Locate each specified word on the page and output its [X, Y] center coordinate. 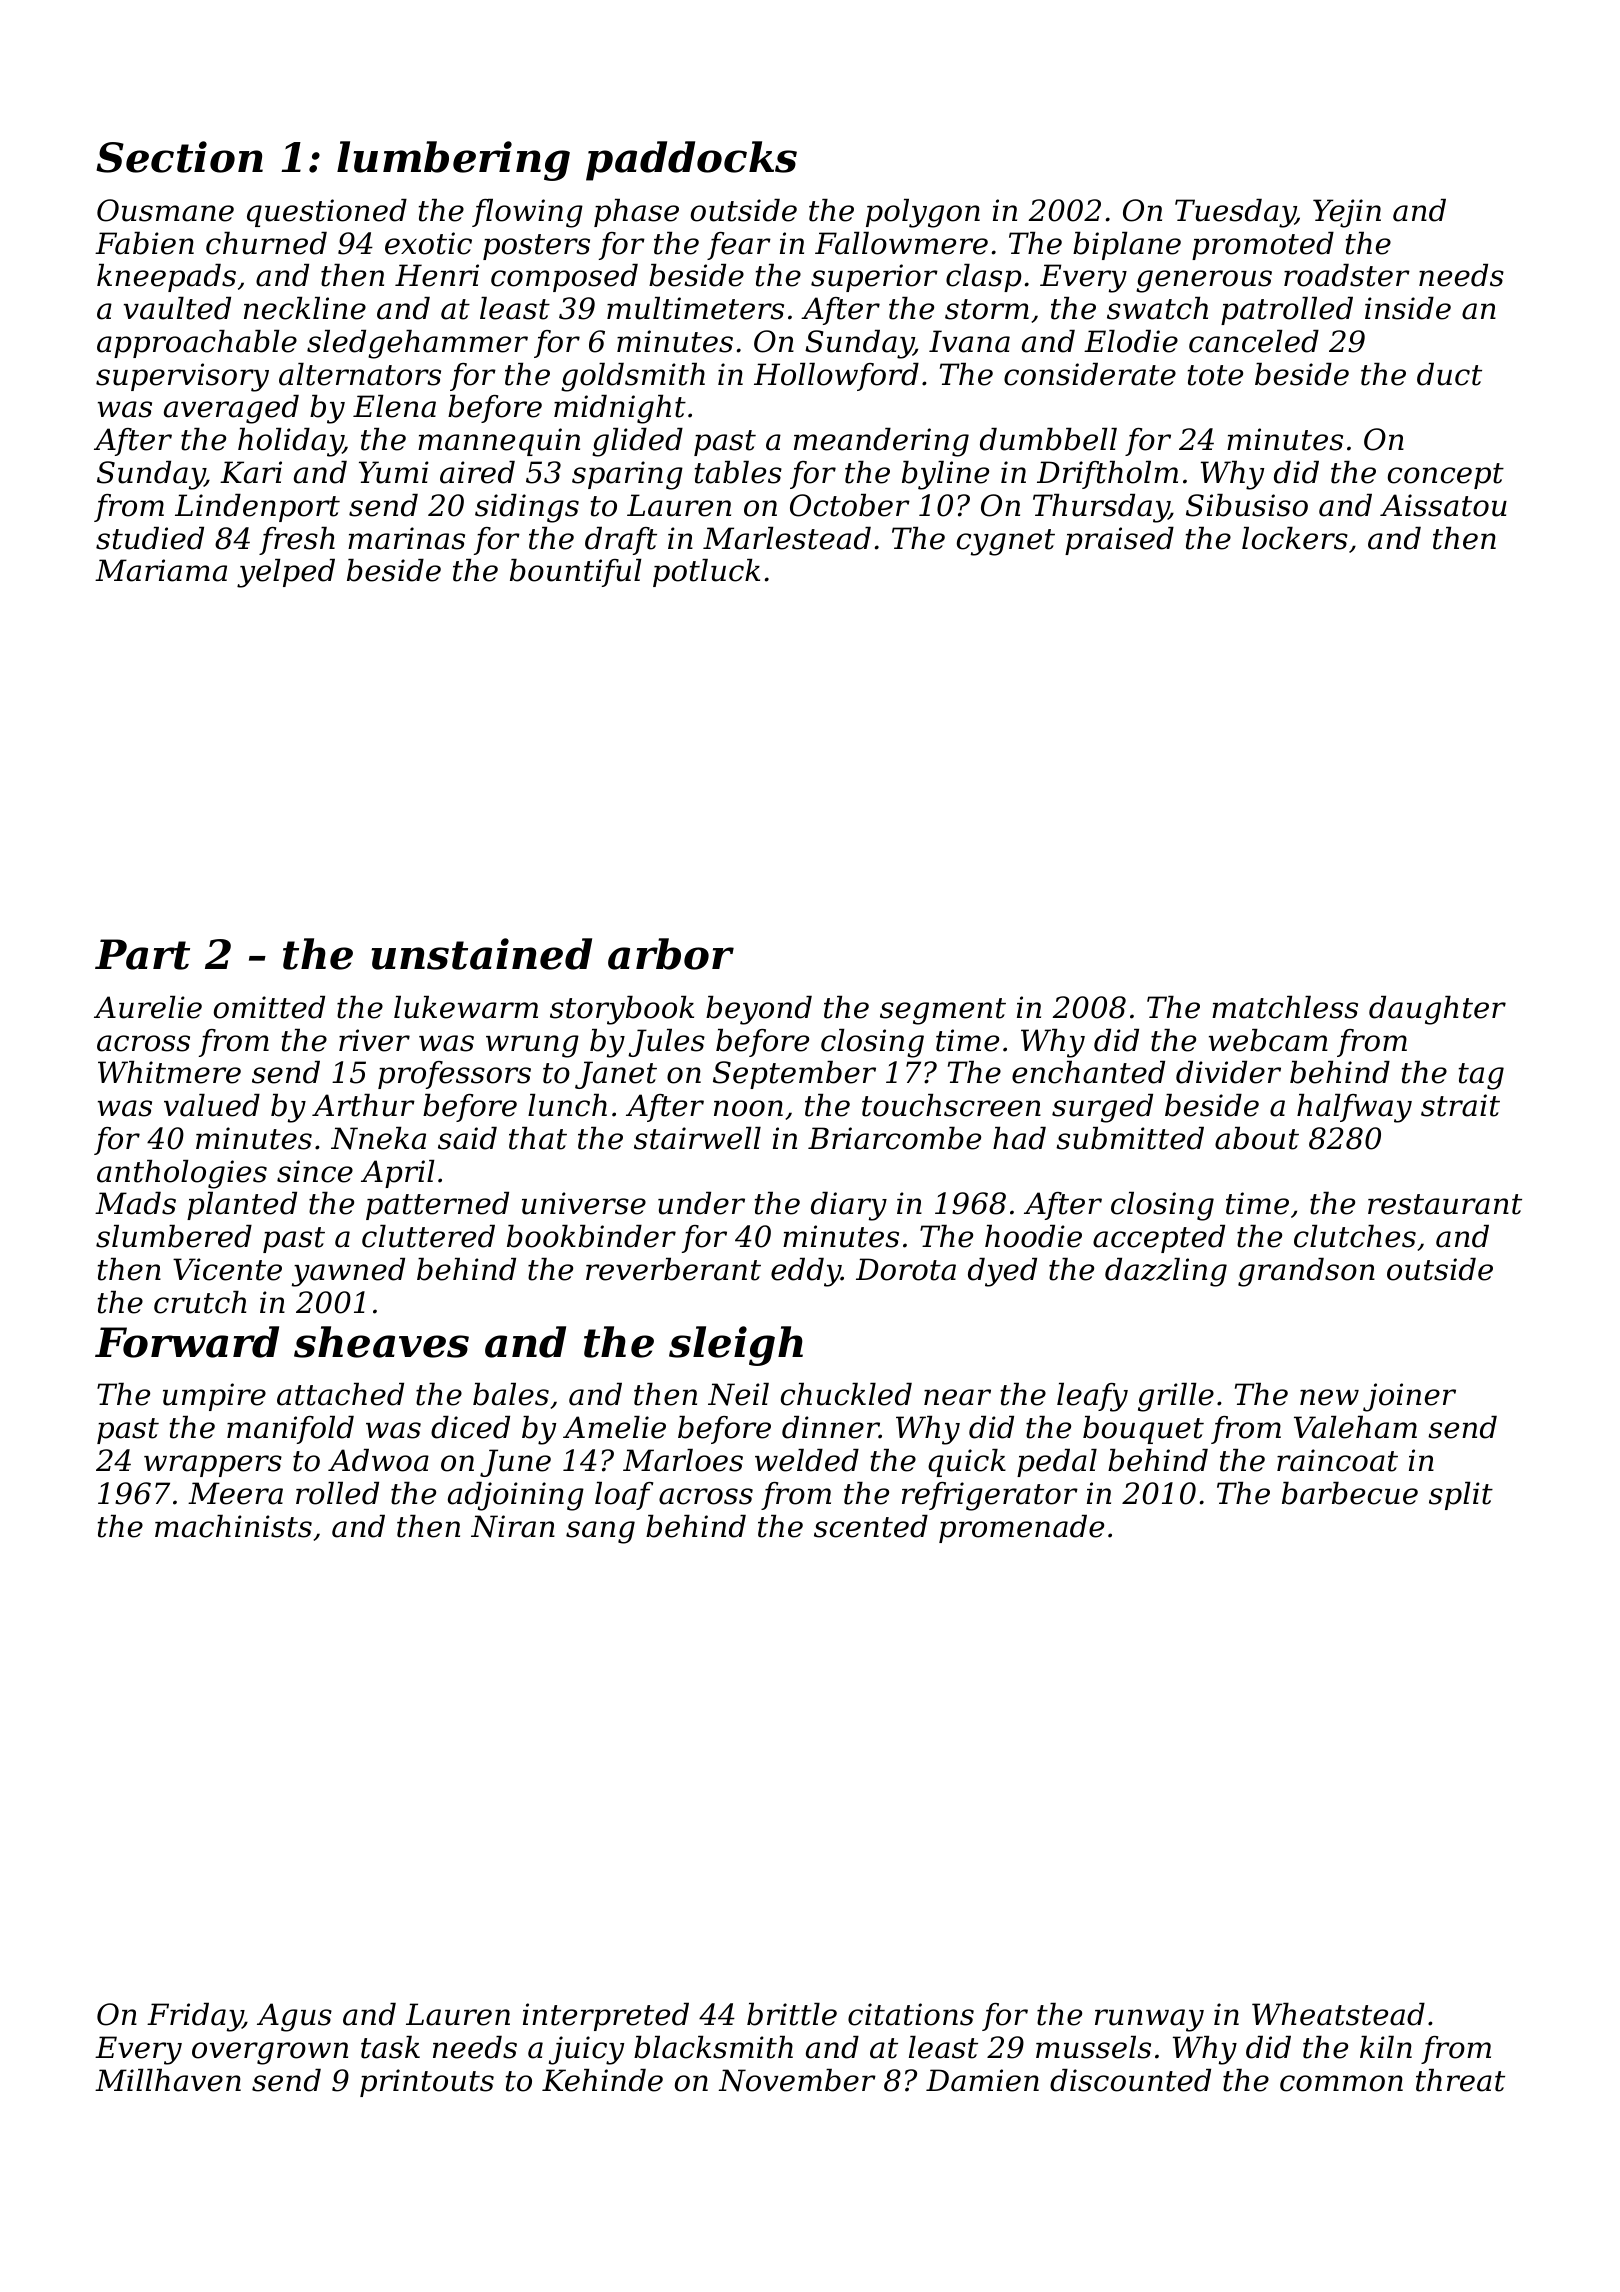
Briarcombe [894, 1138]
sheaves [381, 1342]
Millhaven [168, 2080]
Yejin [1347, 213]
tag [1481, 1076]
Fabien [144, 243]
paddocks [691, 161]
